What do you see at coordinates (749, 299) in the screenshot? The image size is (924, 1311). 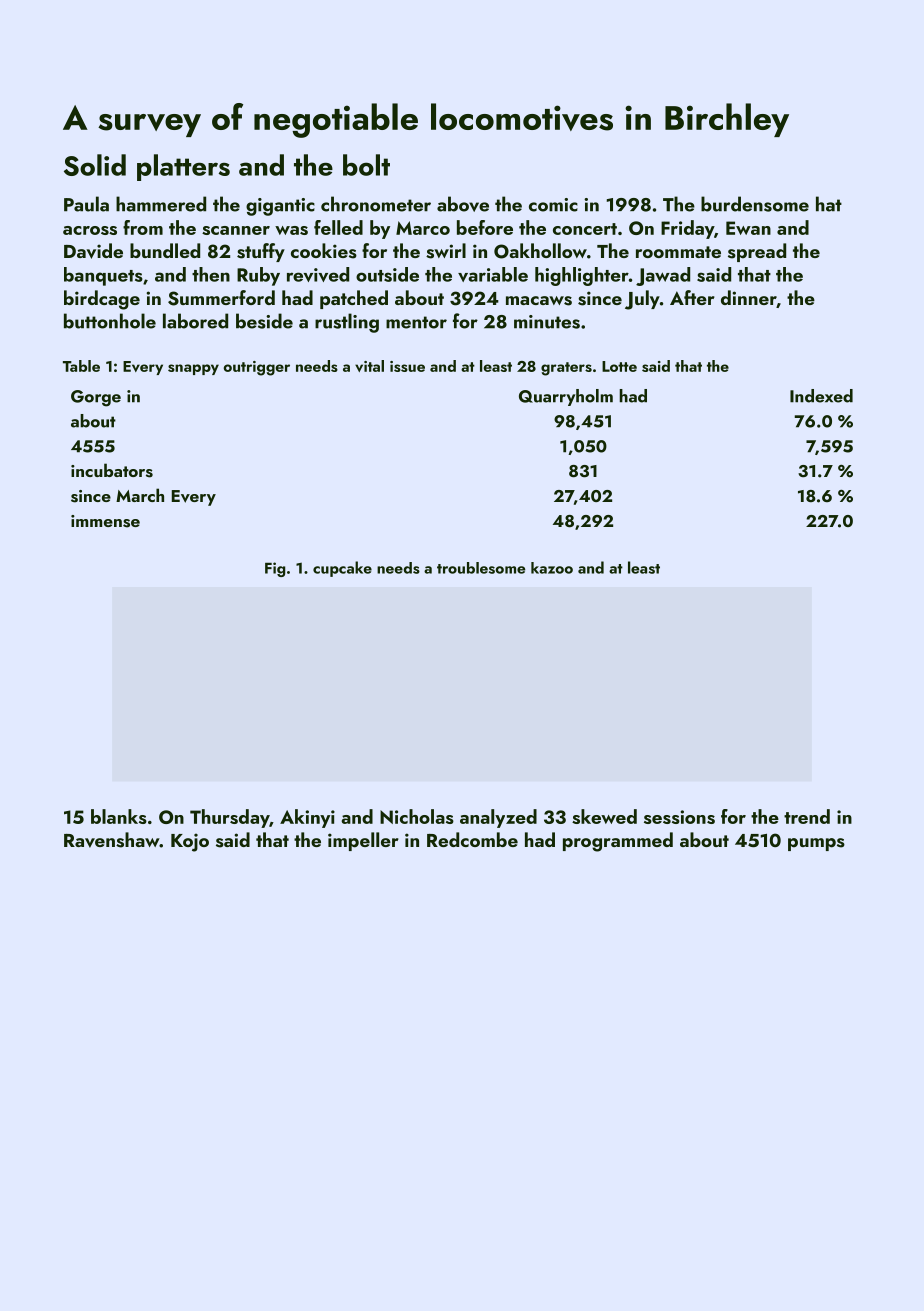 I see `dinner` at bounding box center [749, 299].
